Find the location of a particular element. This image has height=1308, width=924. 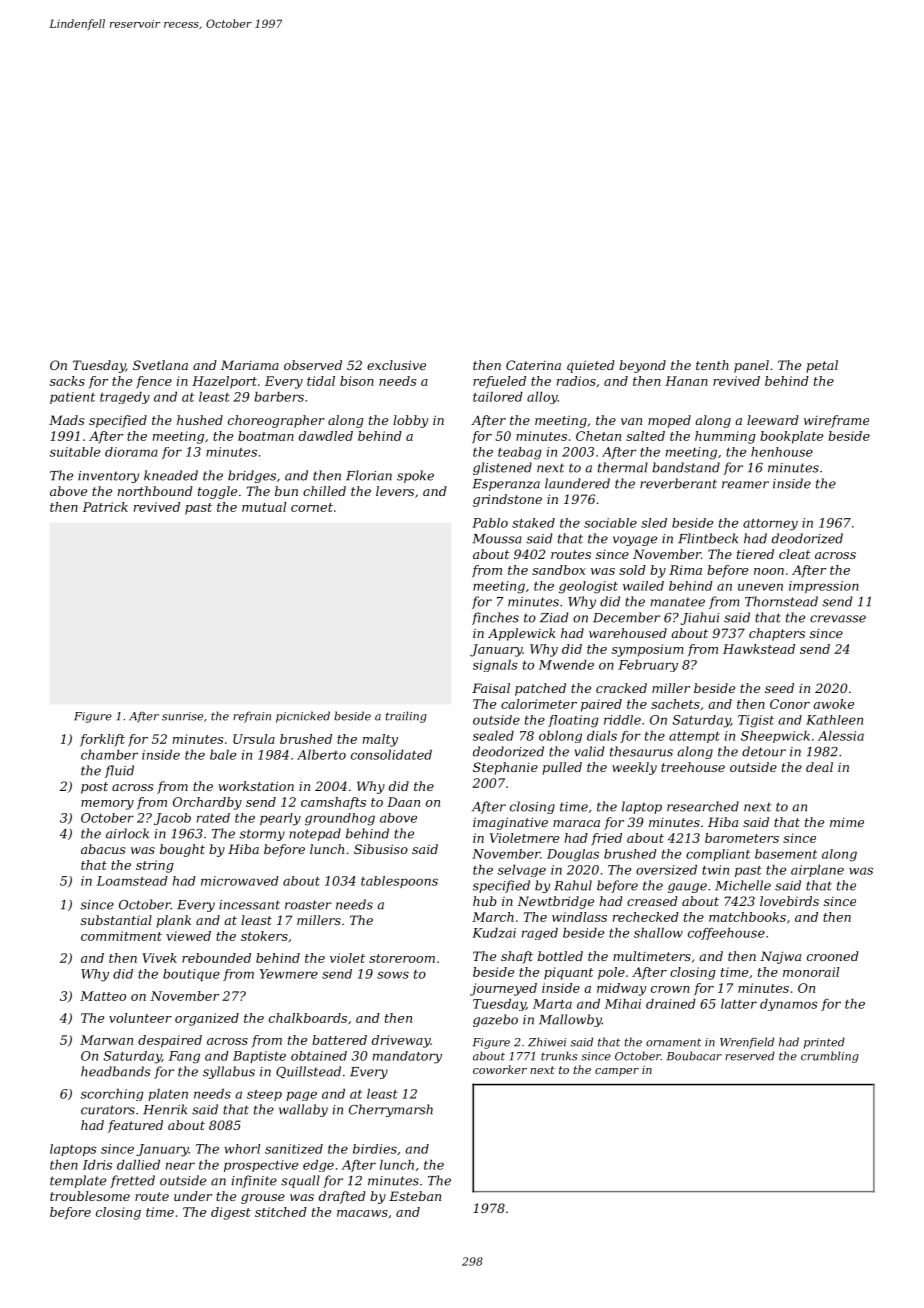

reverberant is located at coordinates (678, 483).
